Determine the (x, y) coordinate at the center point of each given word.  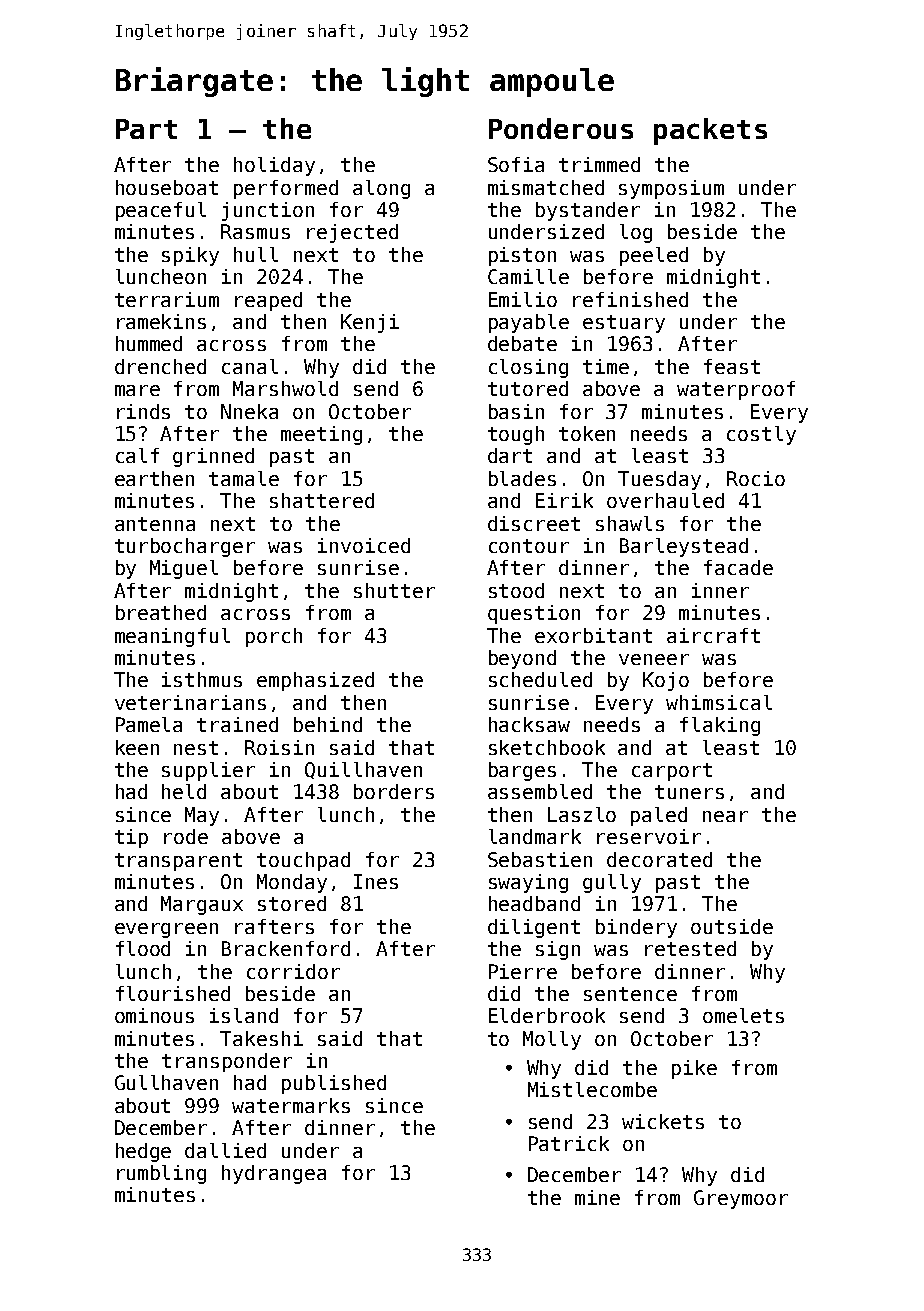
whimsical (719, 702)
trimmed (599, 164)
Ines (376, 881)
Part (146, 129)
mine (597, 1197)
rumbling (161, 1174)
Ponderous (561, 128)
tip (131, 838)
